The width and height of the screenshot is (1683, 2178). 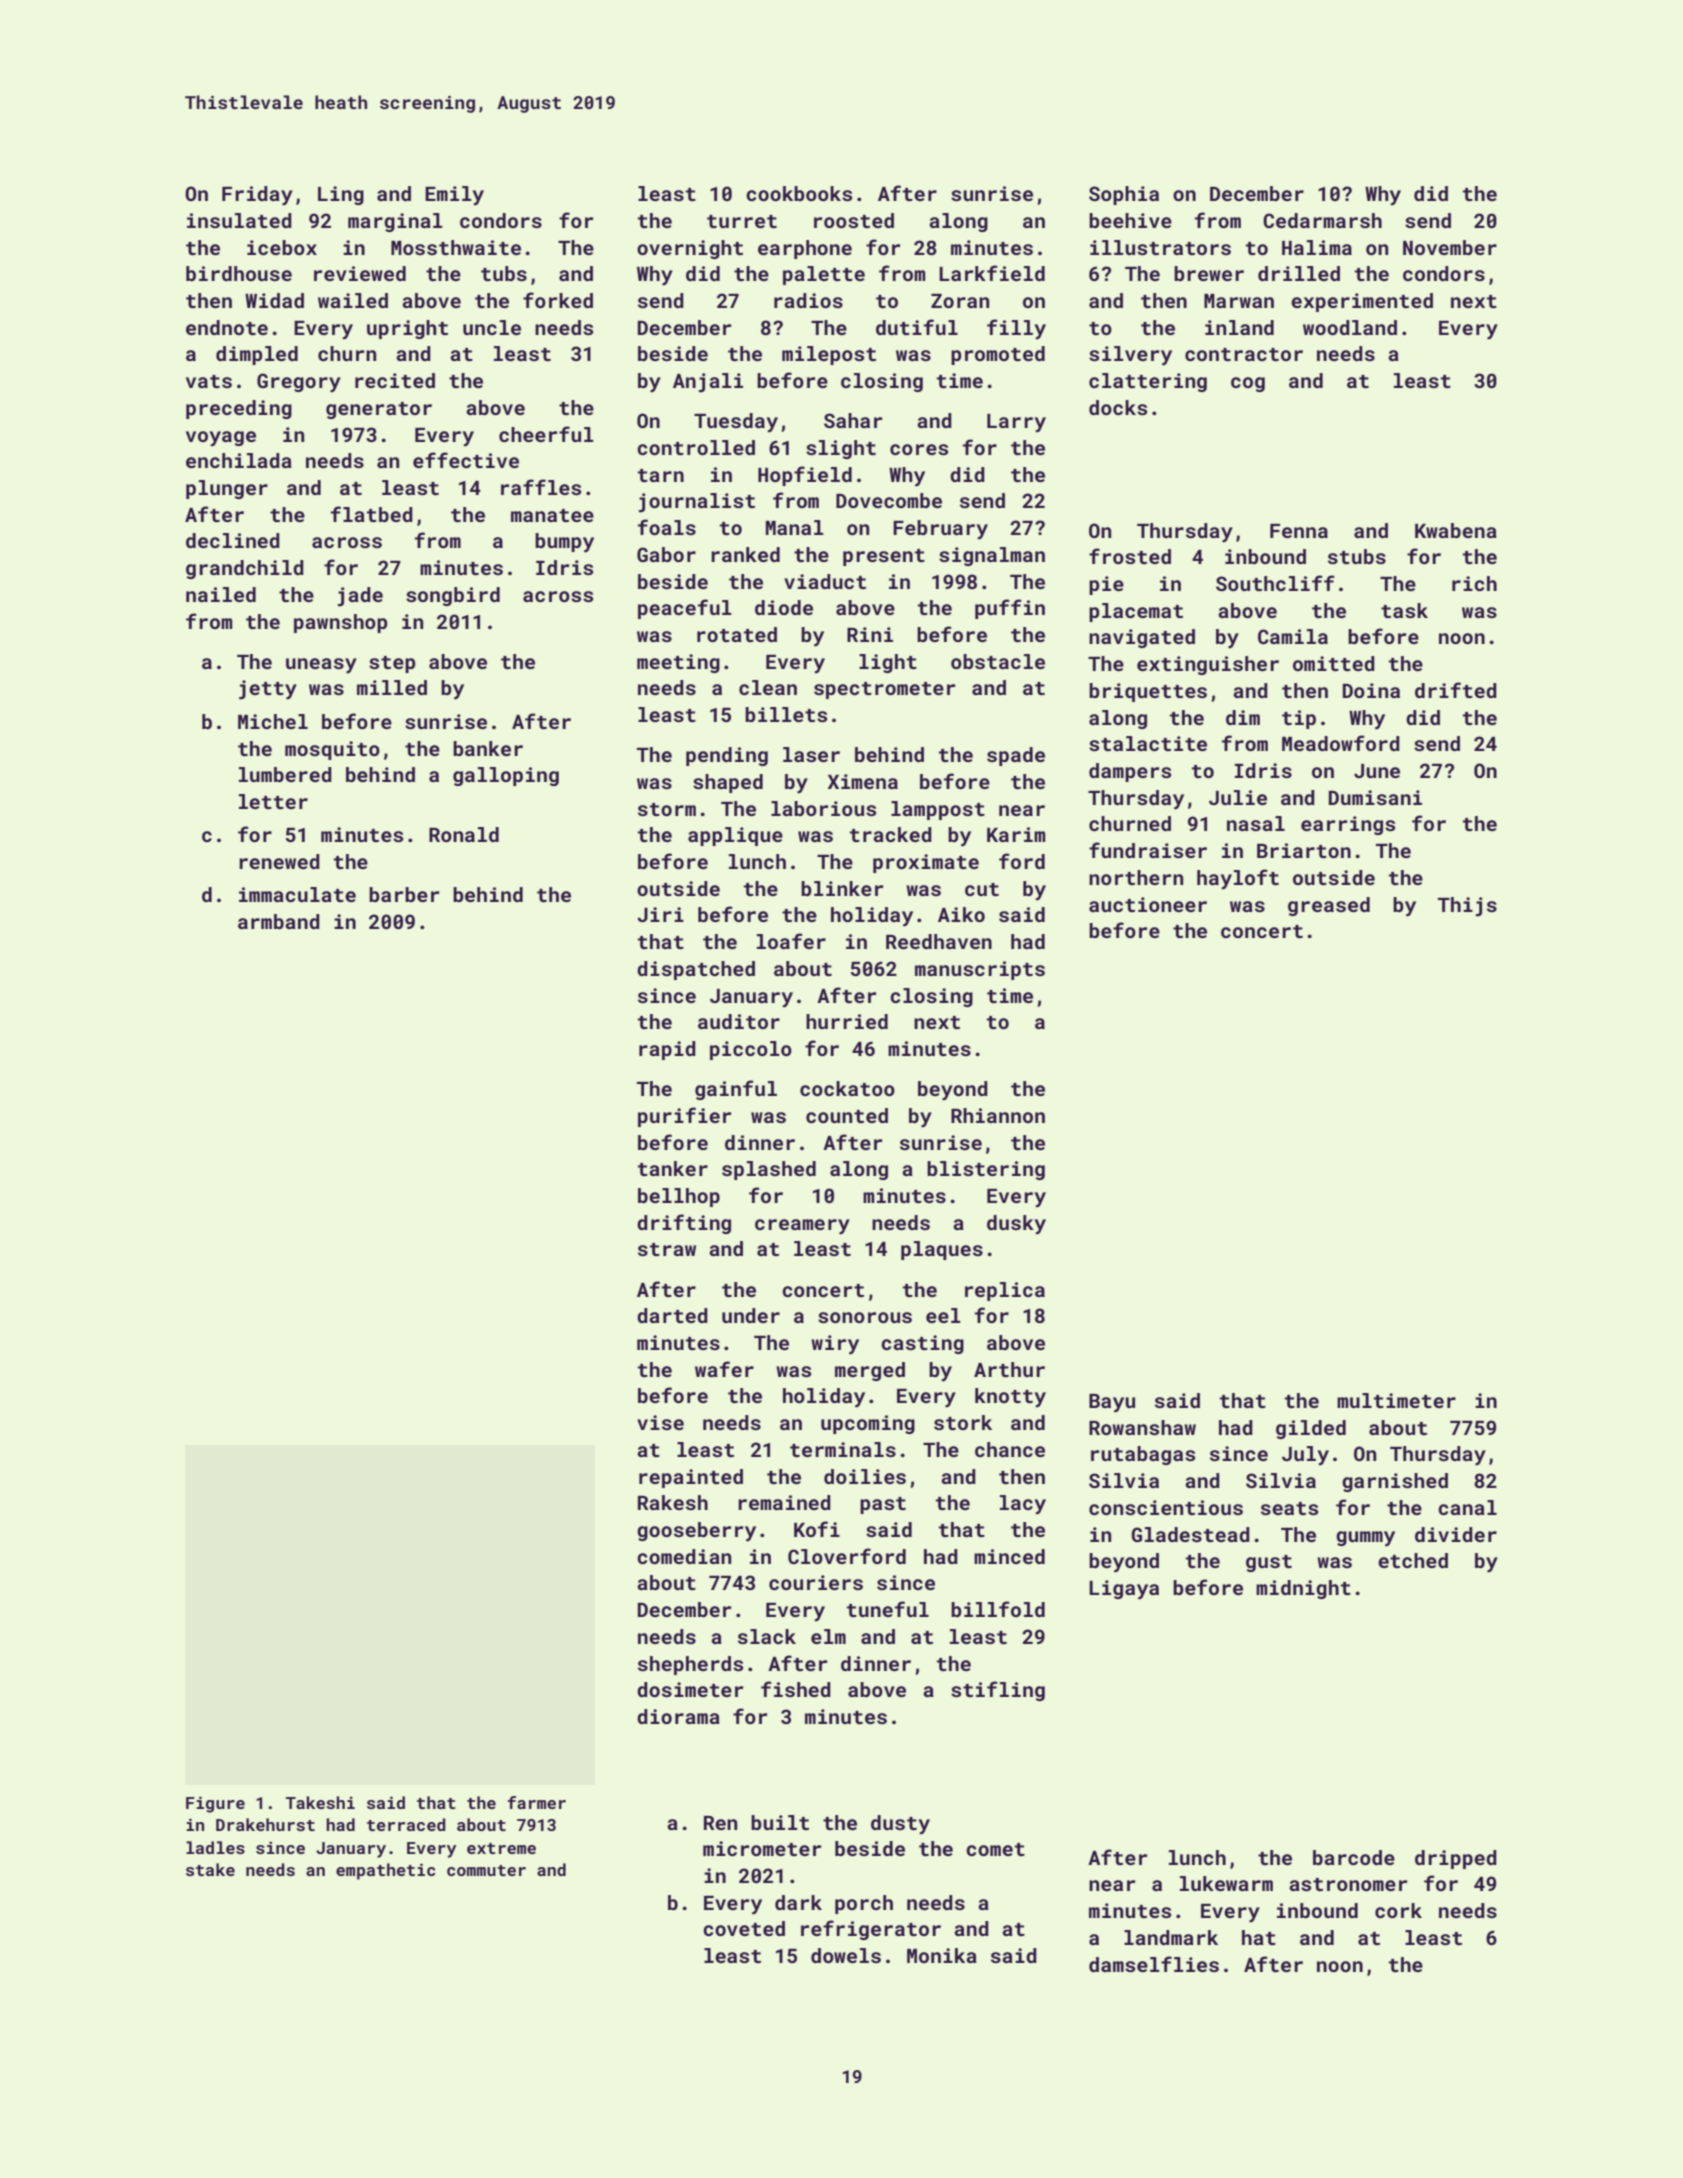 What do you see at coordinates (673, 1502) in the screenshot?
I see `Rakesh` at bounding box center [673, 1502].
